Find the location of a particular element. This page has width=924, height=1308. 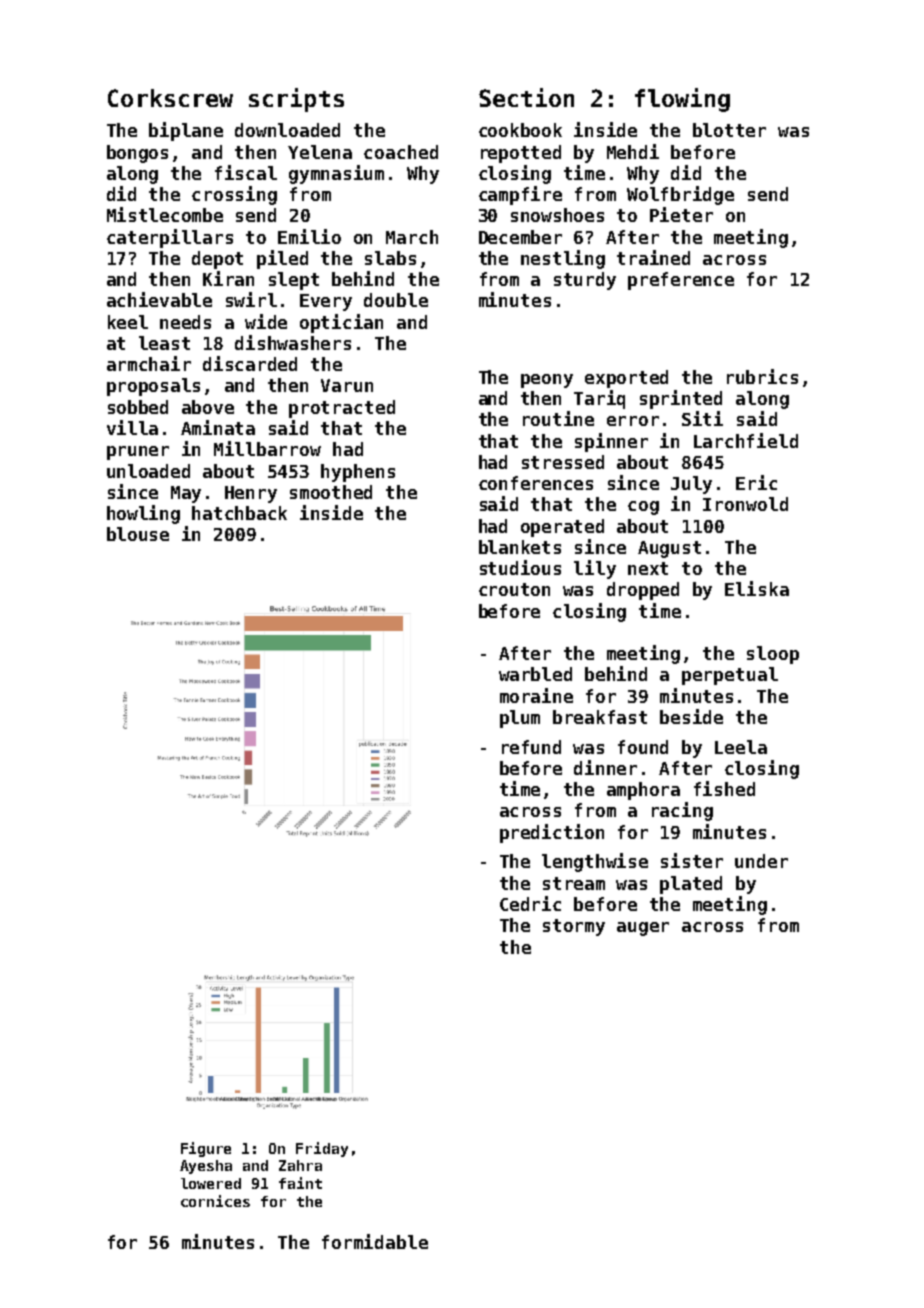

Zahra is located at coordinates (300, 1165).
